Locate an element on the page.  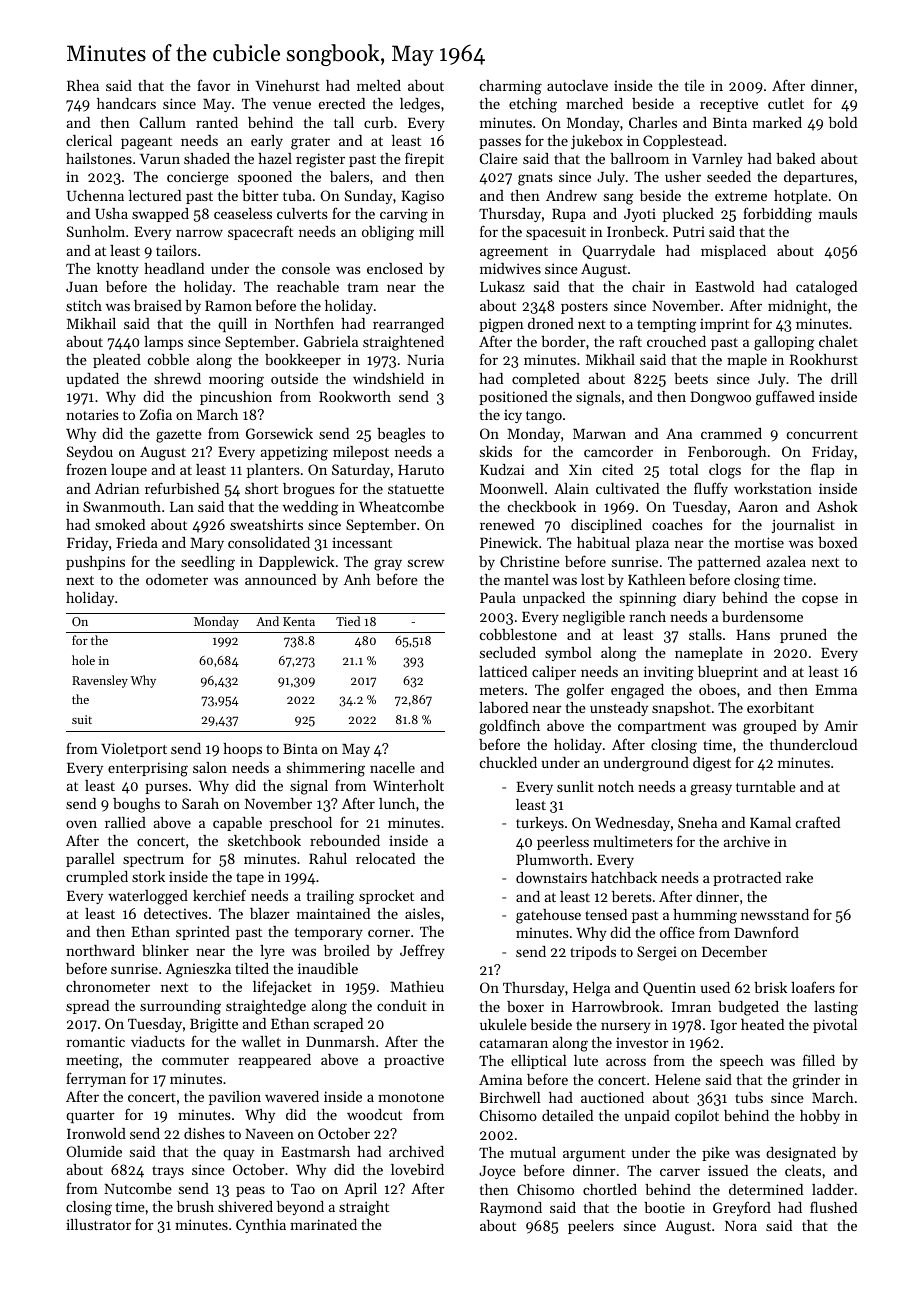
shimmering is located at coordinates (326, 769).
